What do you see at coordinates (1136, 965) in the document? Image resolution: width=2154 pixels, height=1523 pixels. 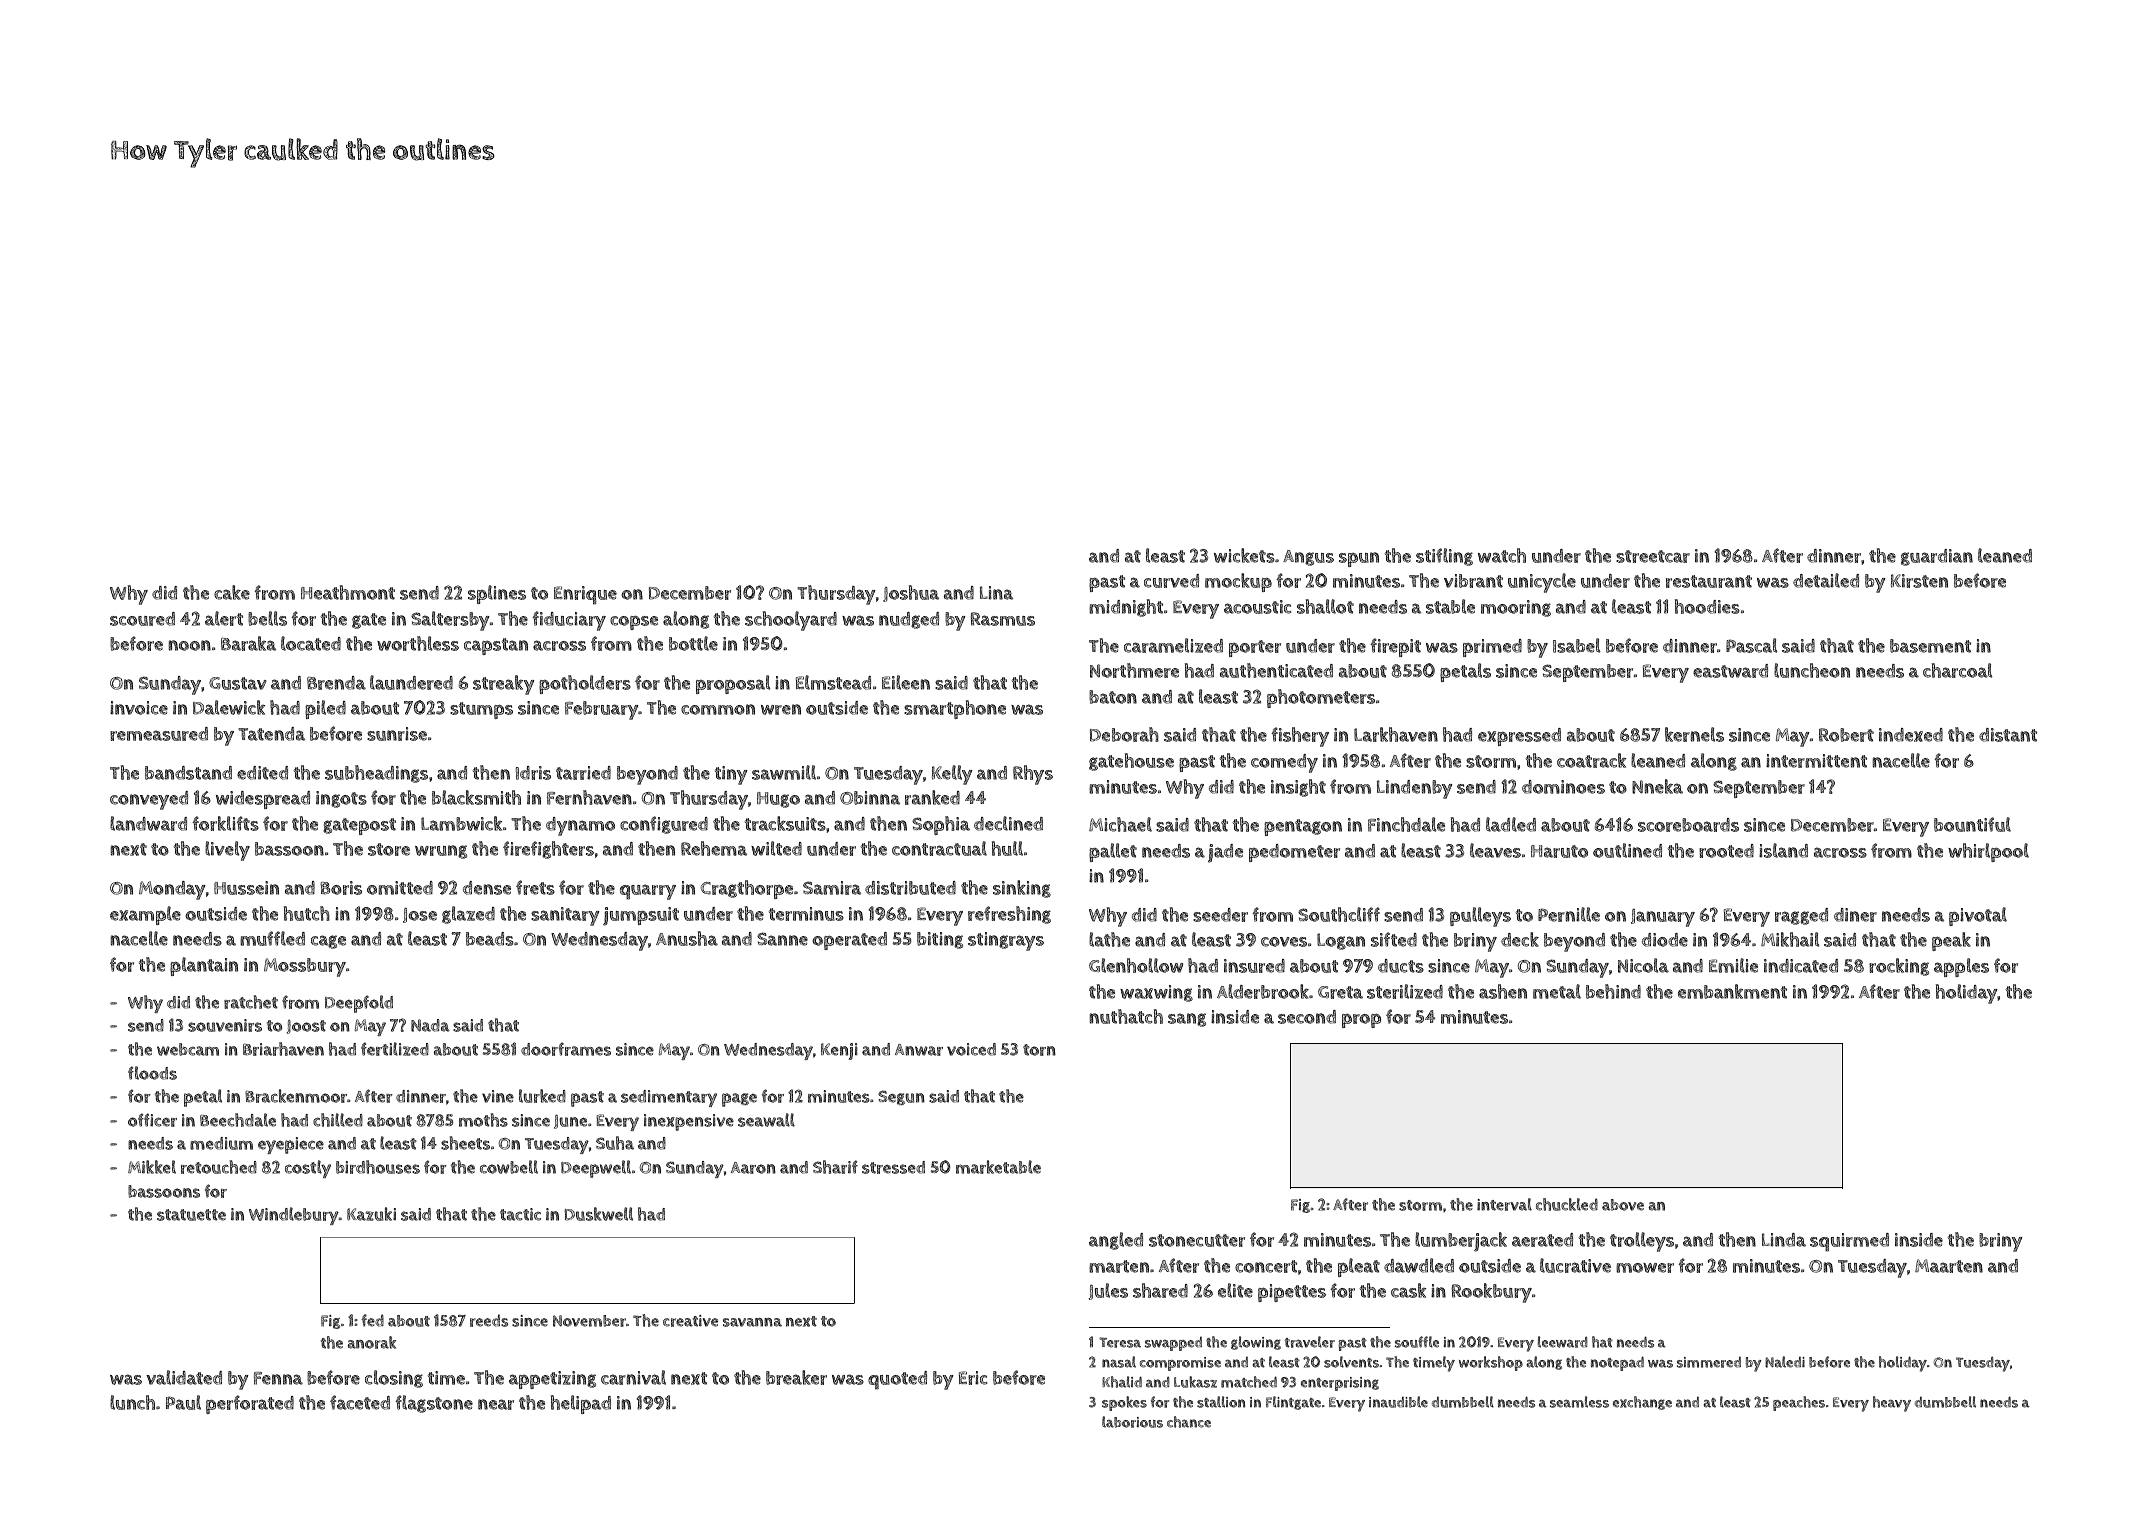 I see `Glenhollow` at bounding box center [1136, 965].
